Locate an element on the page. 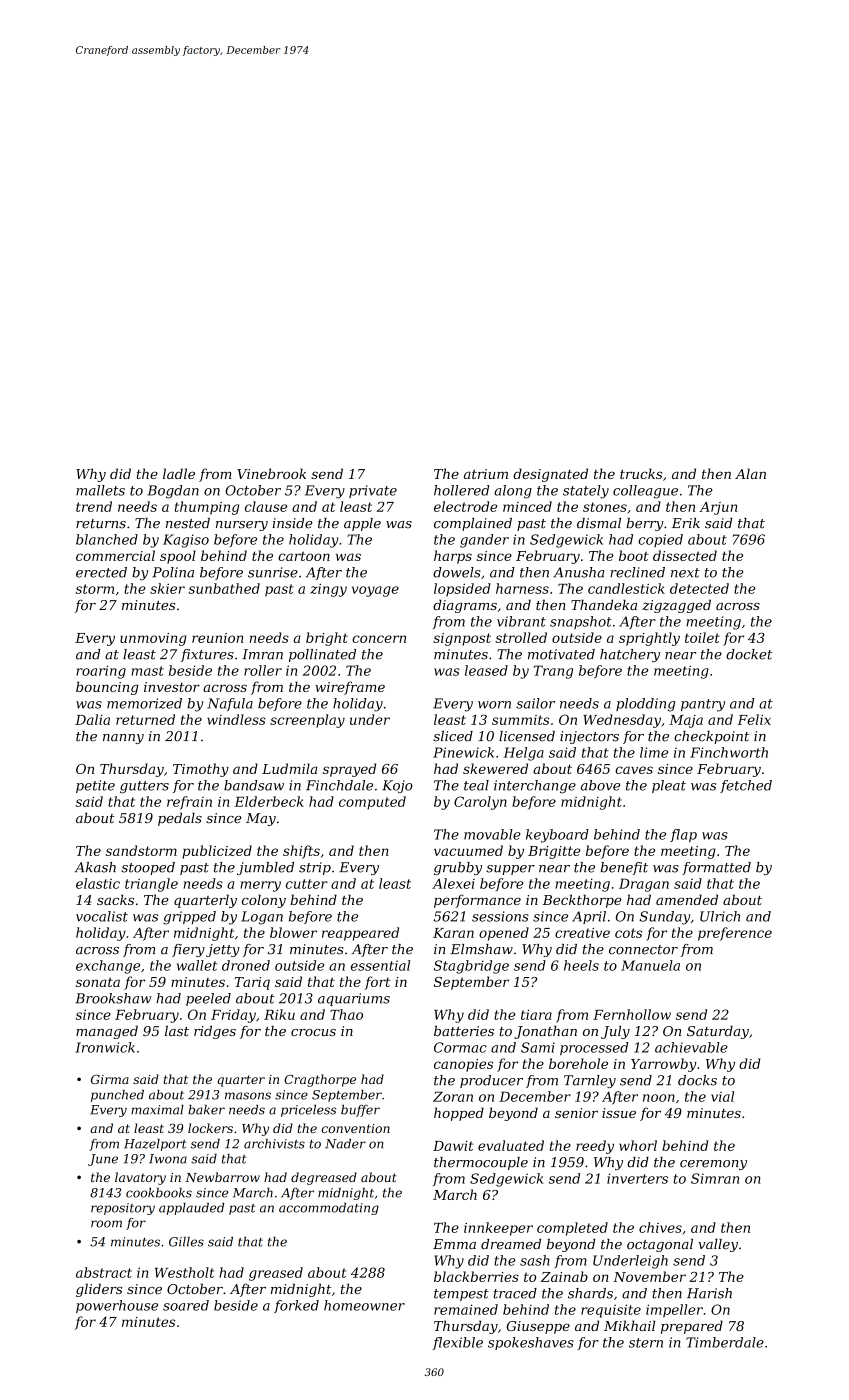 This document has height=1400, width=849. Alan is located at coordinates (750, 473).
